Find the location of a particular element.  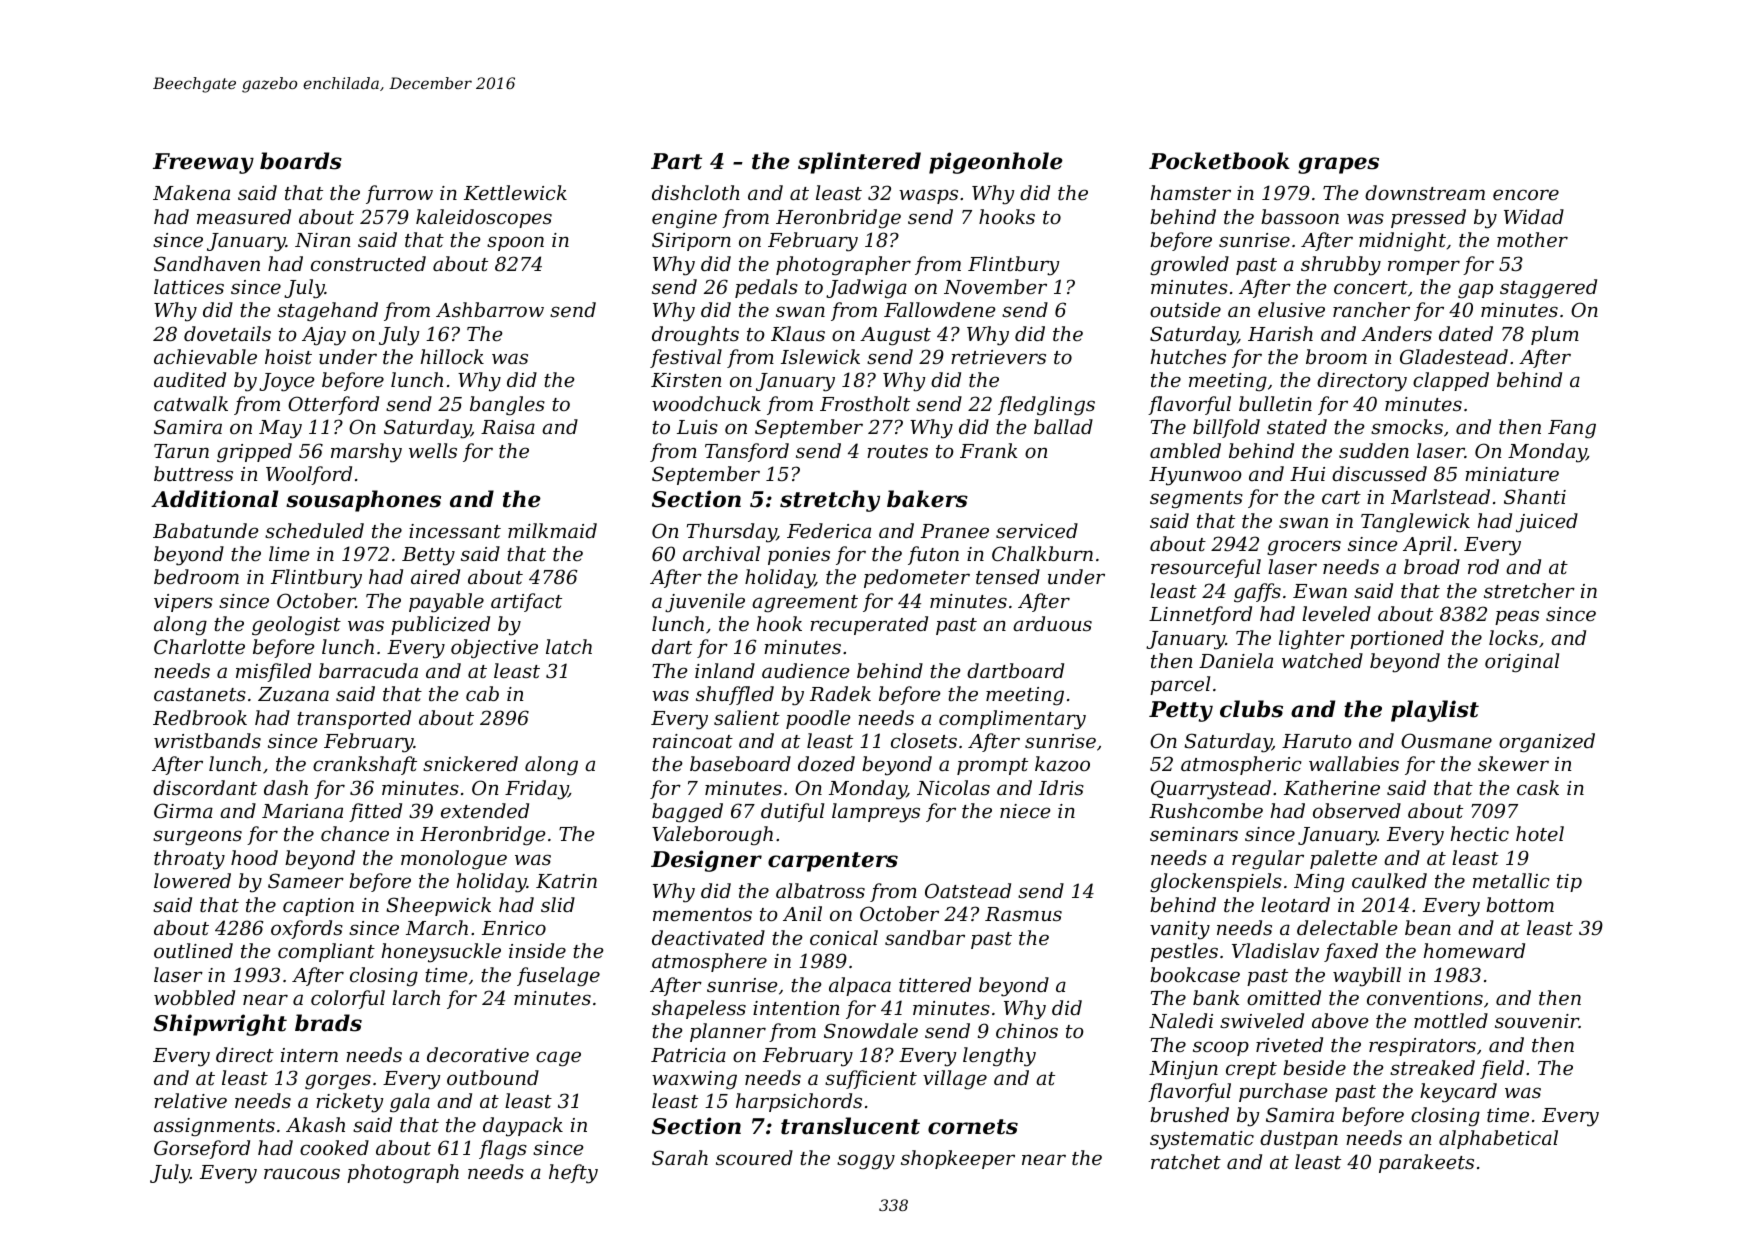

prompt is located at coordinates (992, 766).
